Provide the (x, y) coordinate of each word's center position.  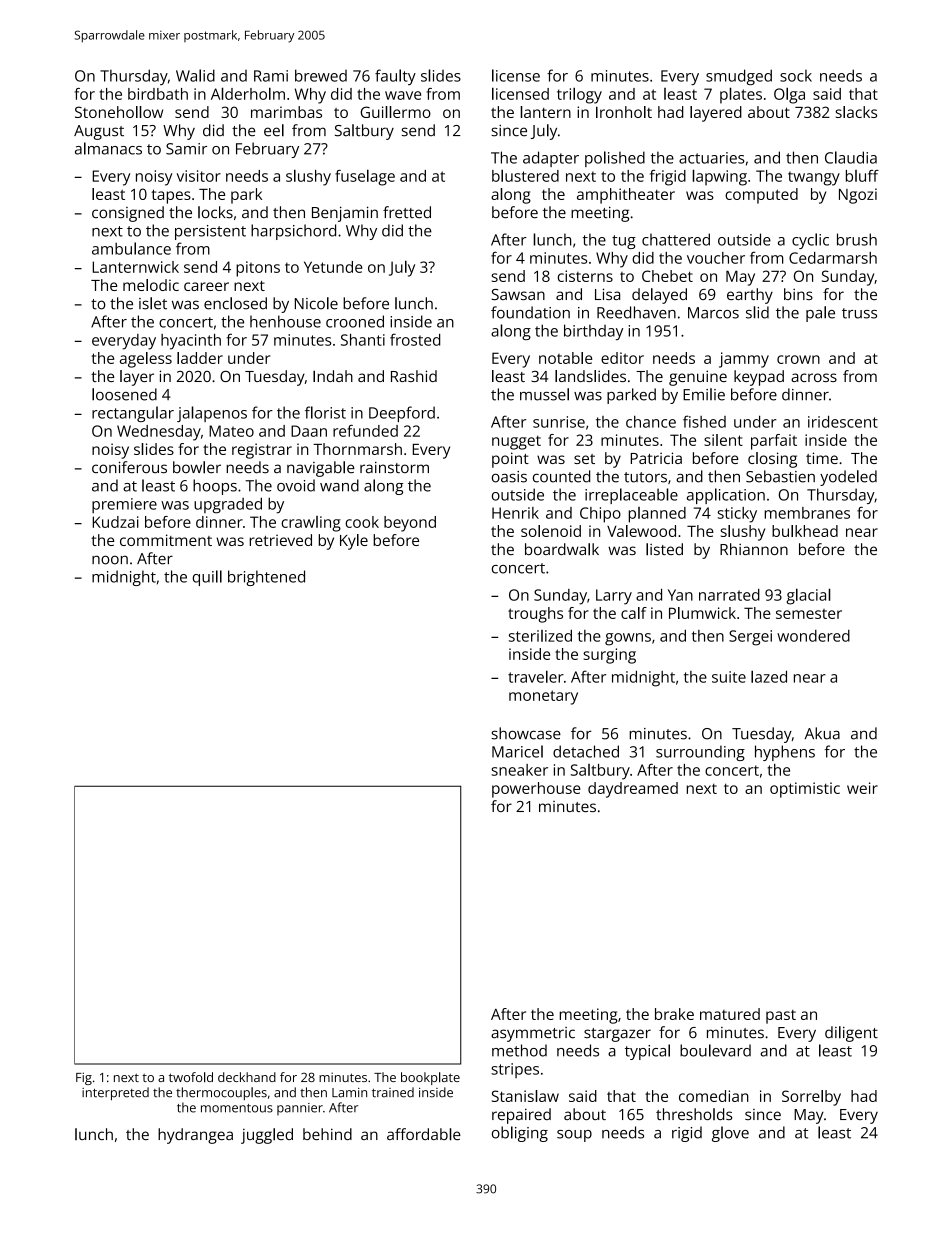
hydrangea (195, 1136)
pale (820, 314)
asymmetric (533, 1034)
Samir (186, 149)
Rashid (414, 376)
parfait (774, 442)
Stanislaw (525, 1096)
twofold (191, 1077)
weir (862, 788)
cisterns (585, 276)
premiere (124, 505)
